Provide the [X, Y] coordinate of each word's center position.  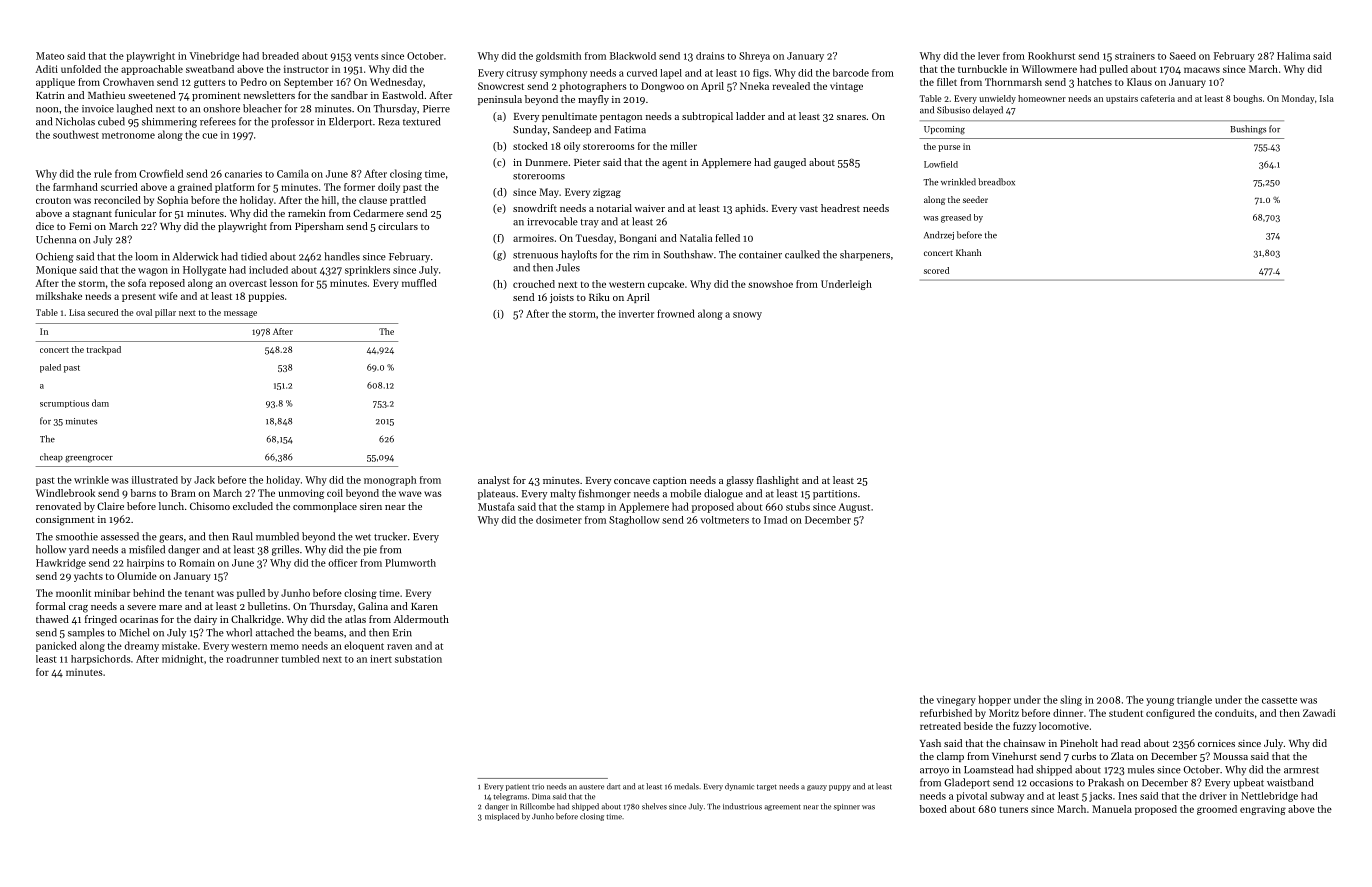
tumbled [300, 659]
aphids [750, 209]
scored [936, 270]
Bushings [1248, 130]
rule [103, 173]
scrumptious [64, 404]
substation [418, 659]
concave [632, 481]
